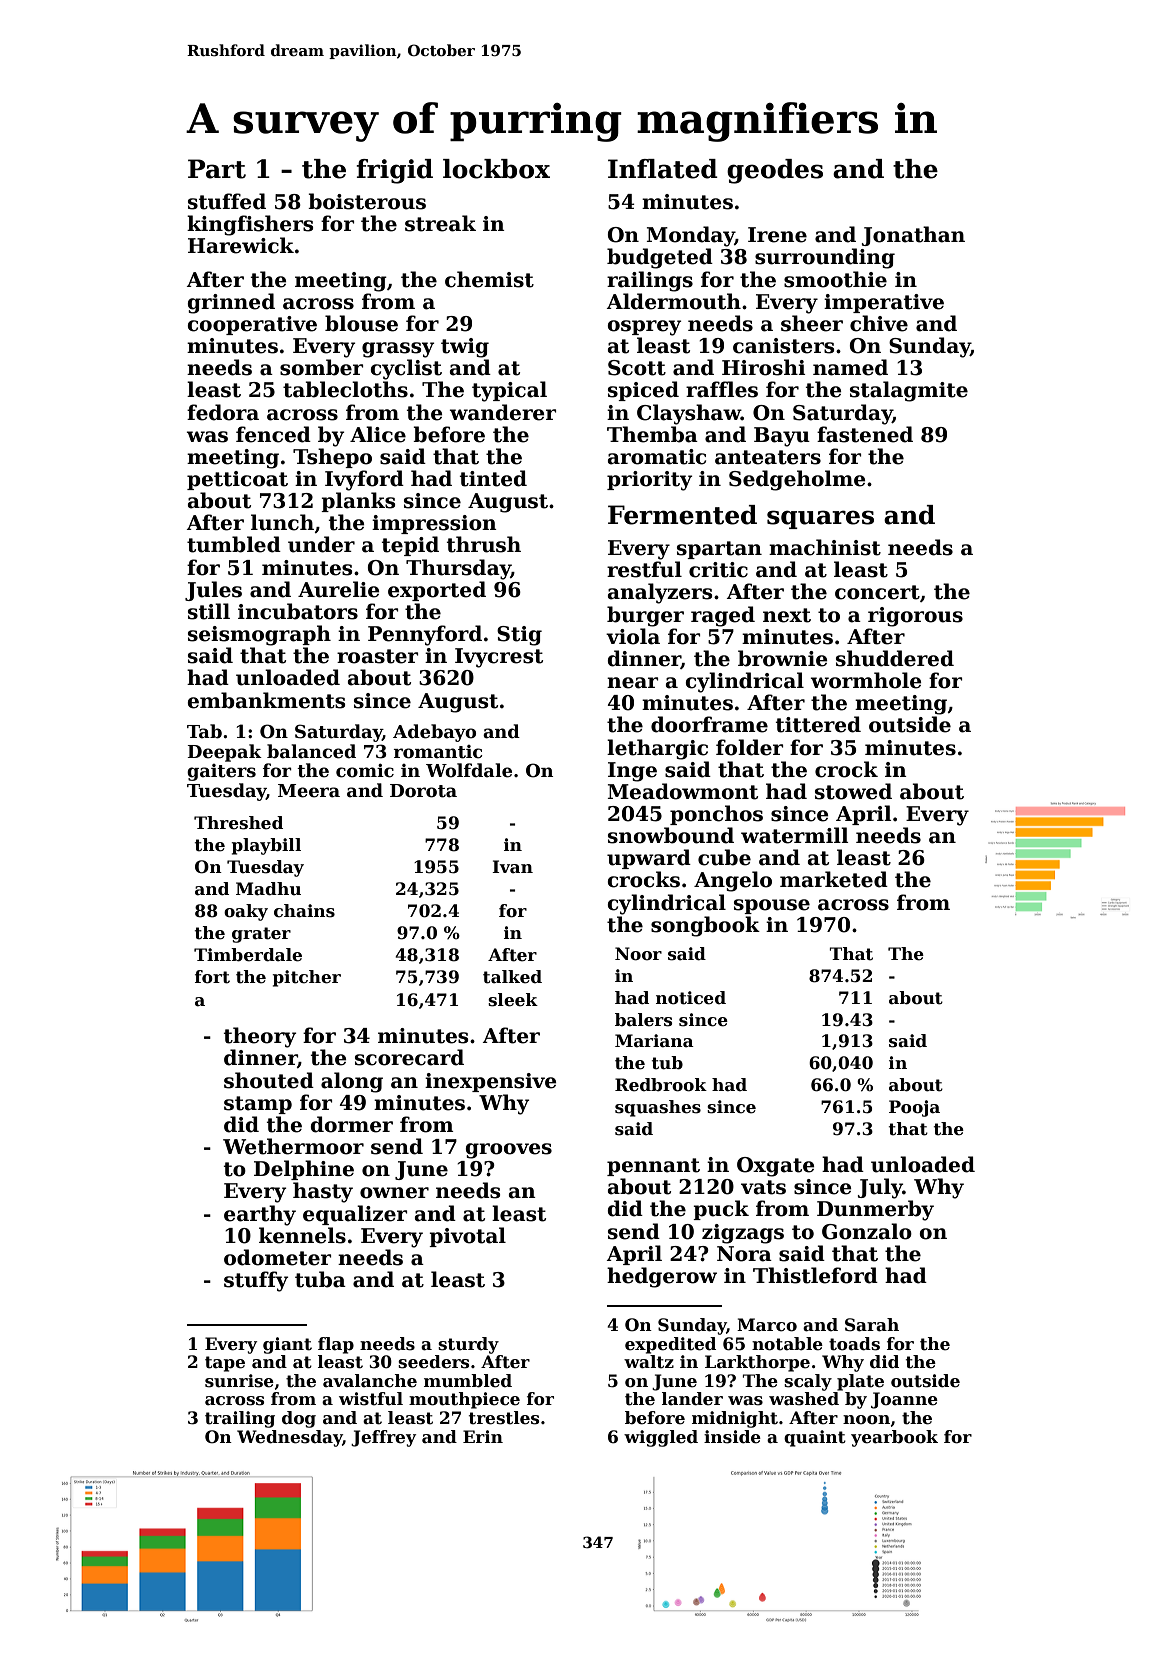  What do you see at coordinates (231, 303) in the image?
I see `grinned` at bounding box center [231, 303].
